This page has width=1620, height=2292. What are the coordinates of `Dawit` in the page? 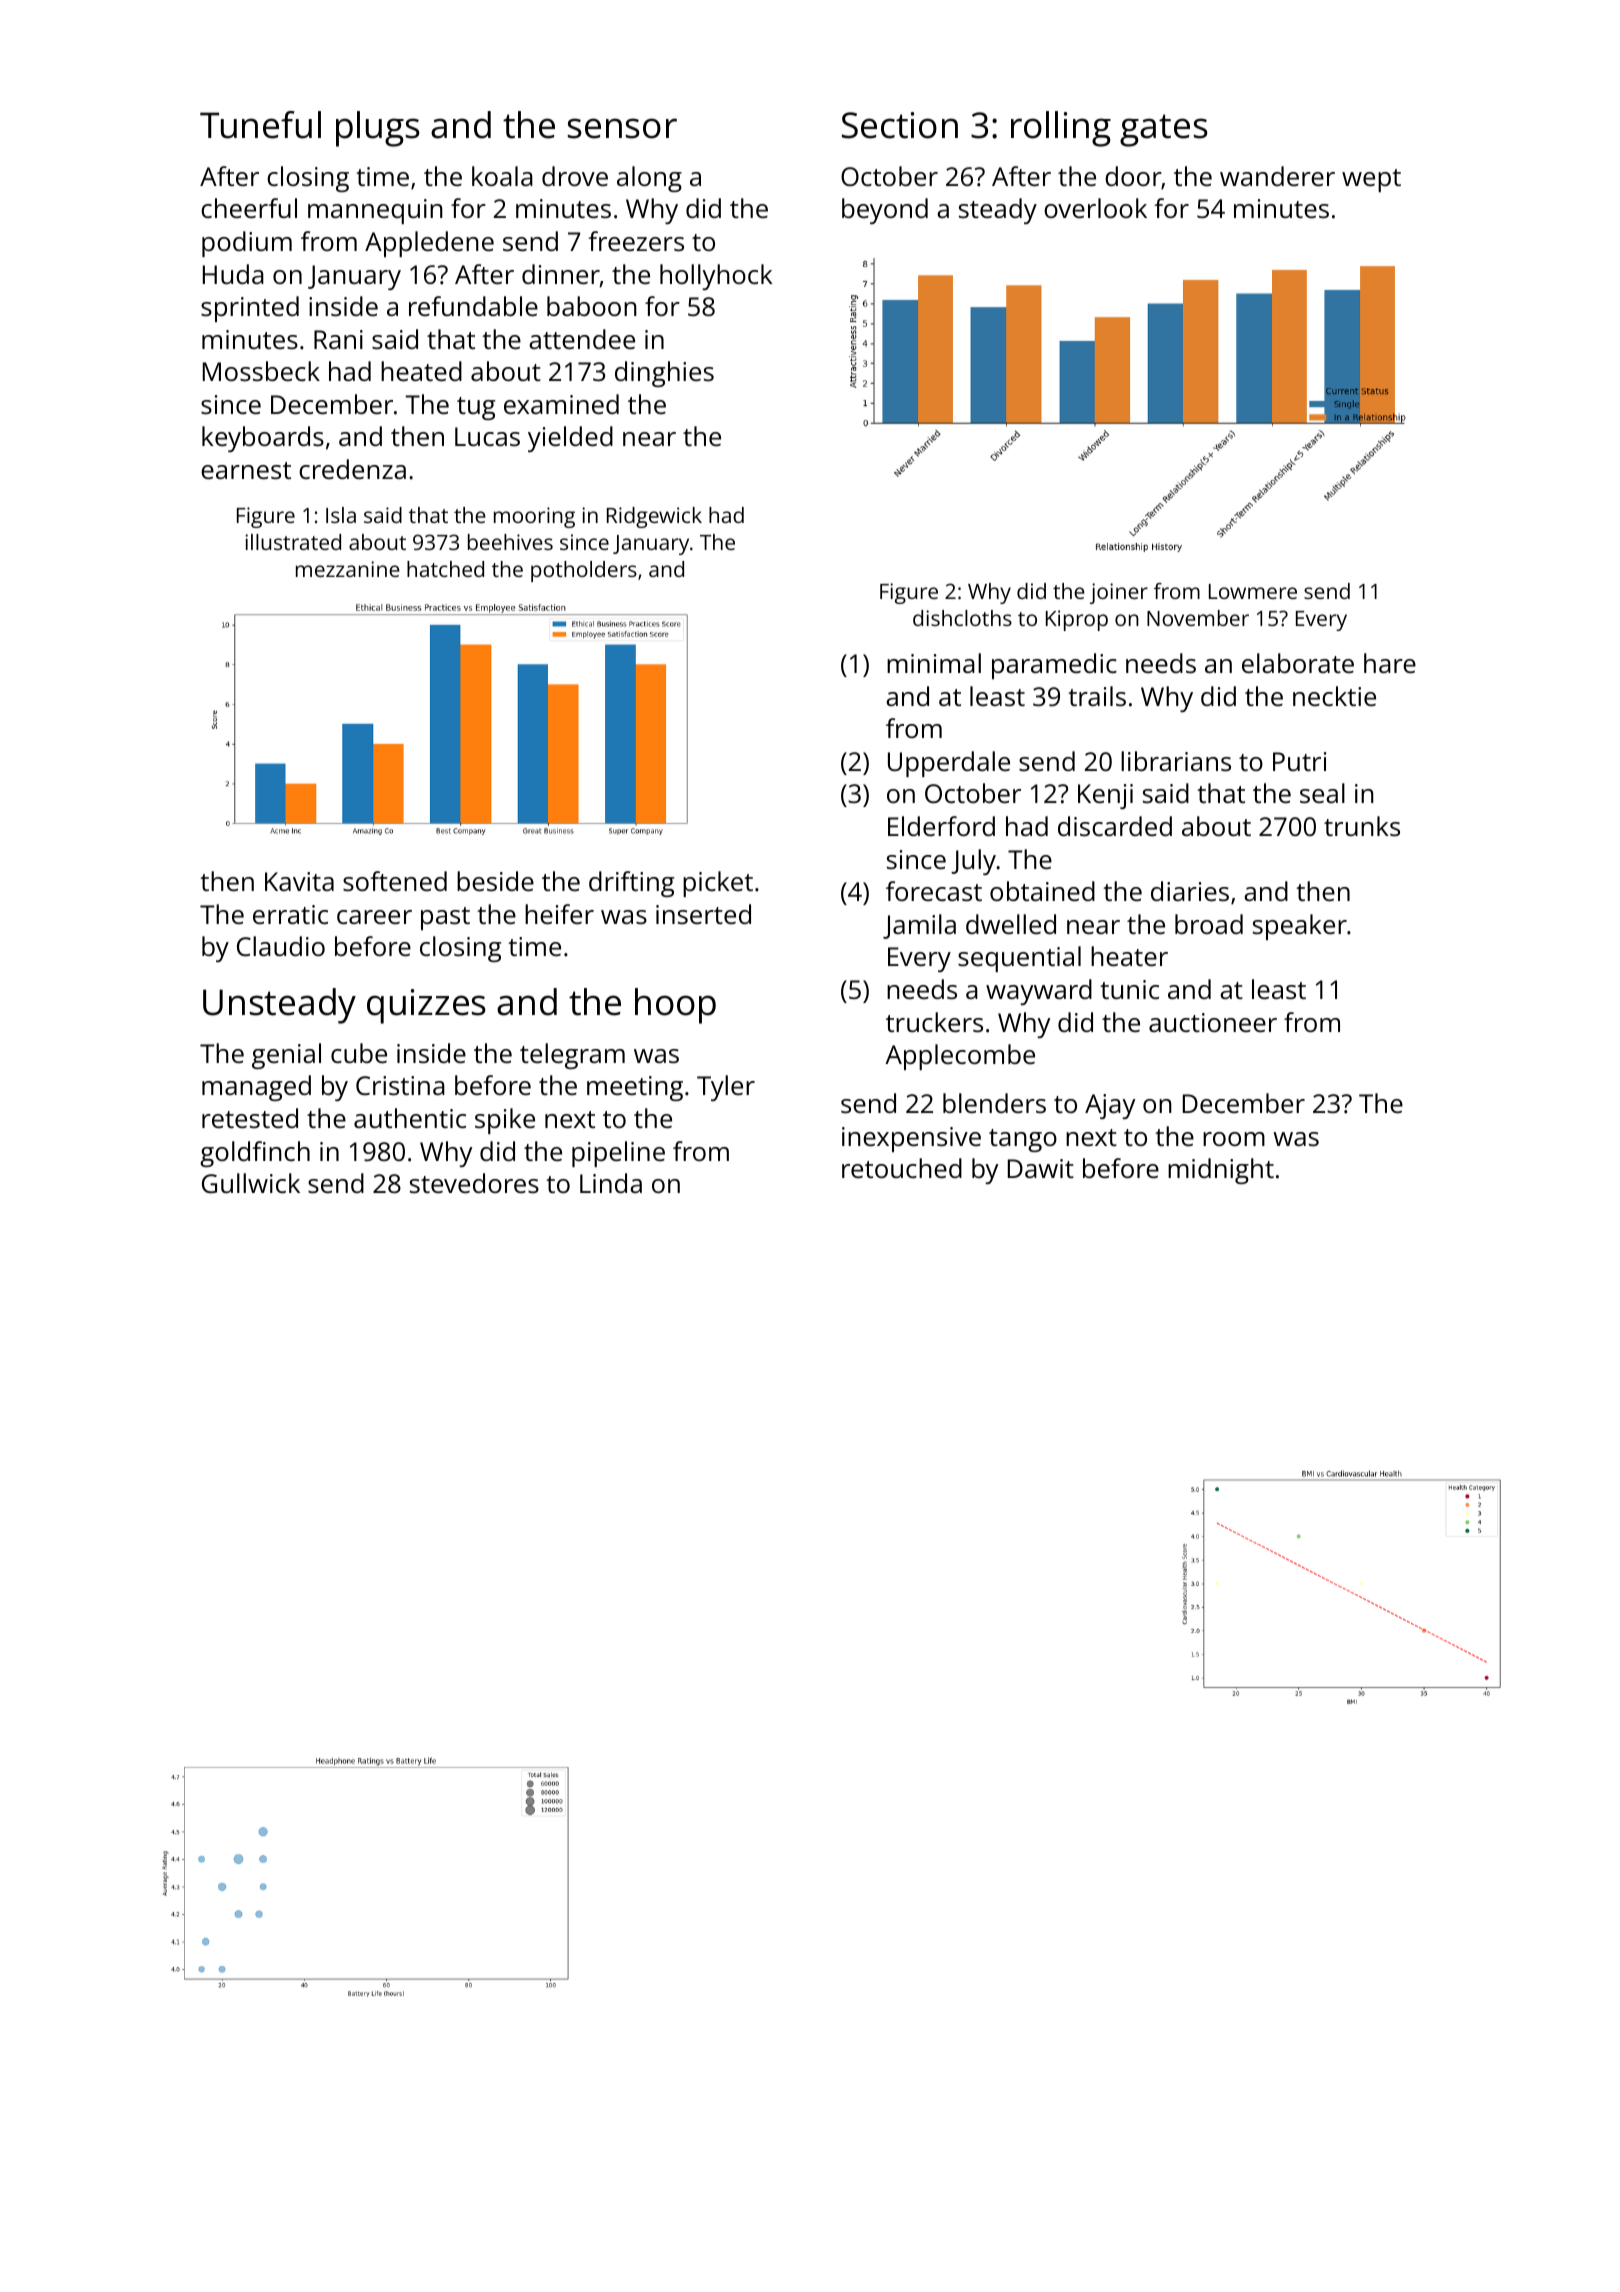 It's located at (1041, 1168).
